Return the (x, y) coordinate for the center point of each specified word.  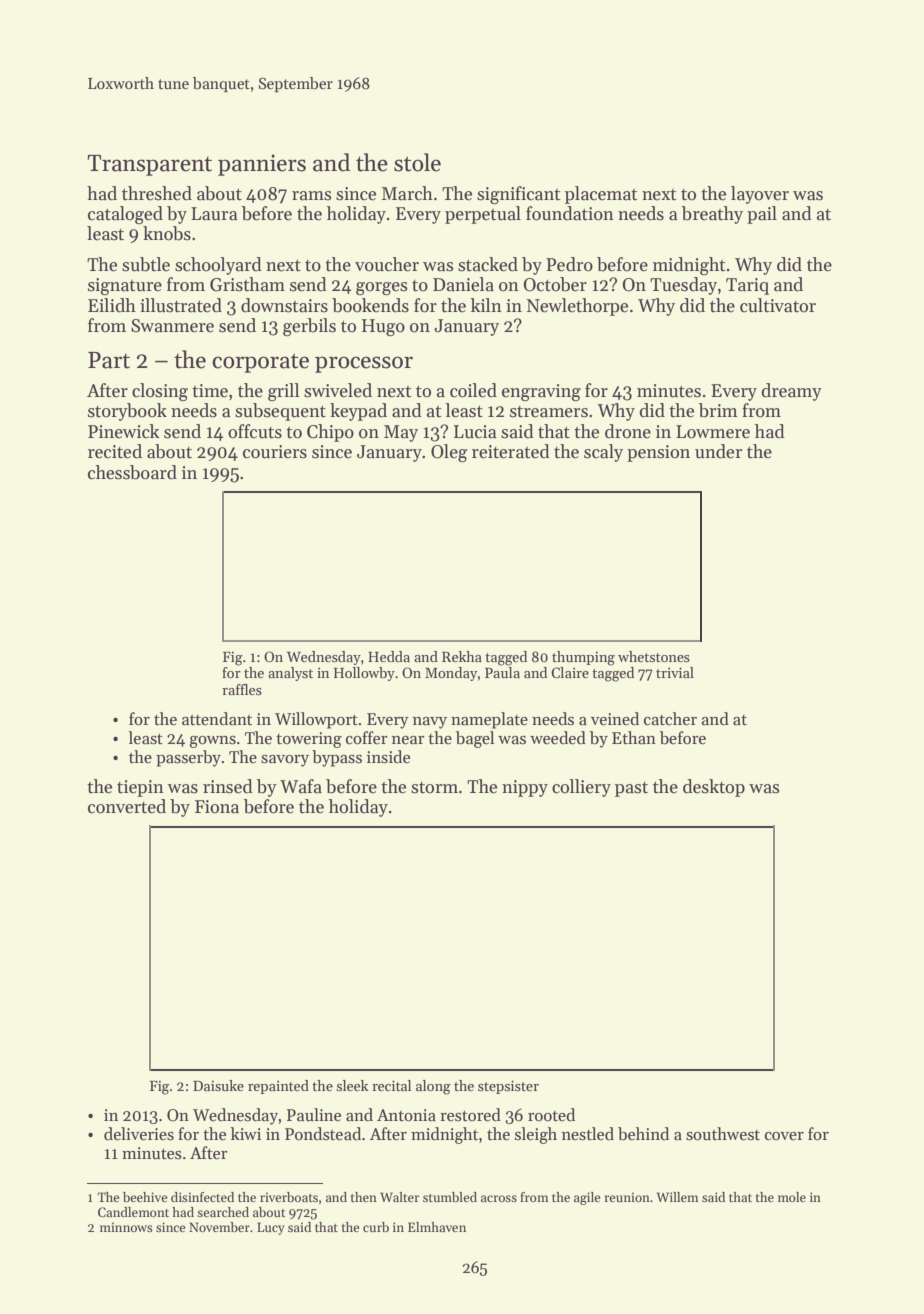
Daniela (463, 284)
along (433, 1087)
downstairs (284, 305)
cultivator (778, 305)
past (631, 789)
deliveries (139, 1134)
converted (127, 806)
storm (434, 788)
